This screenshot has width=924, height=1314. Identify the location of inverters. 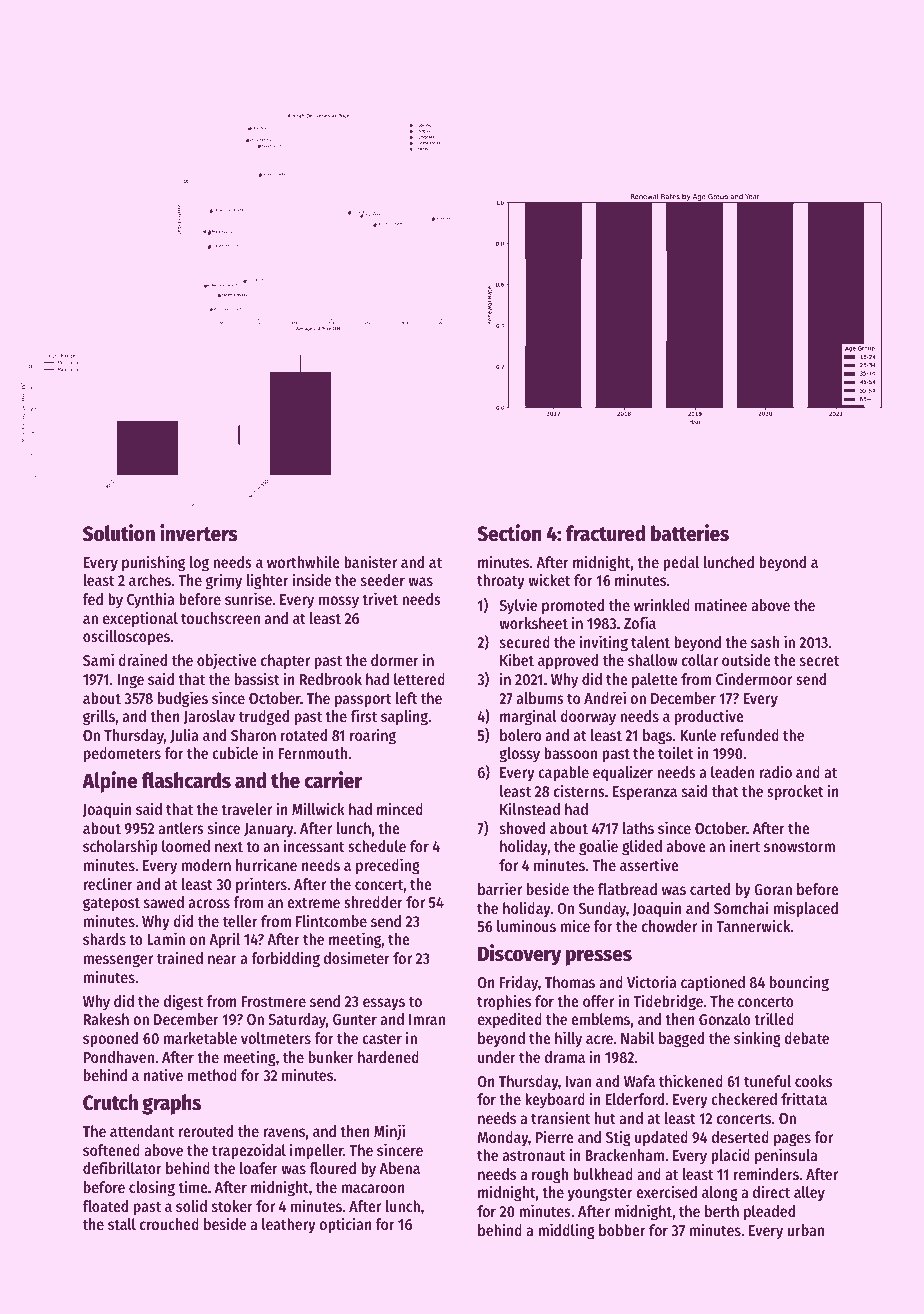
(199, 533).
